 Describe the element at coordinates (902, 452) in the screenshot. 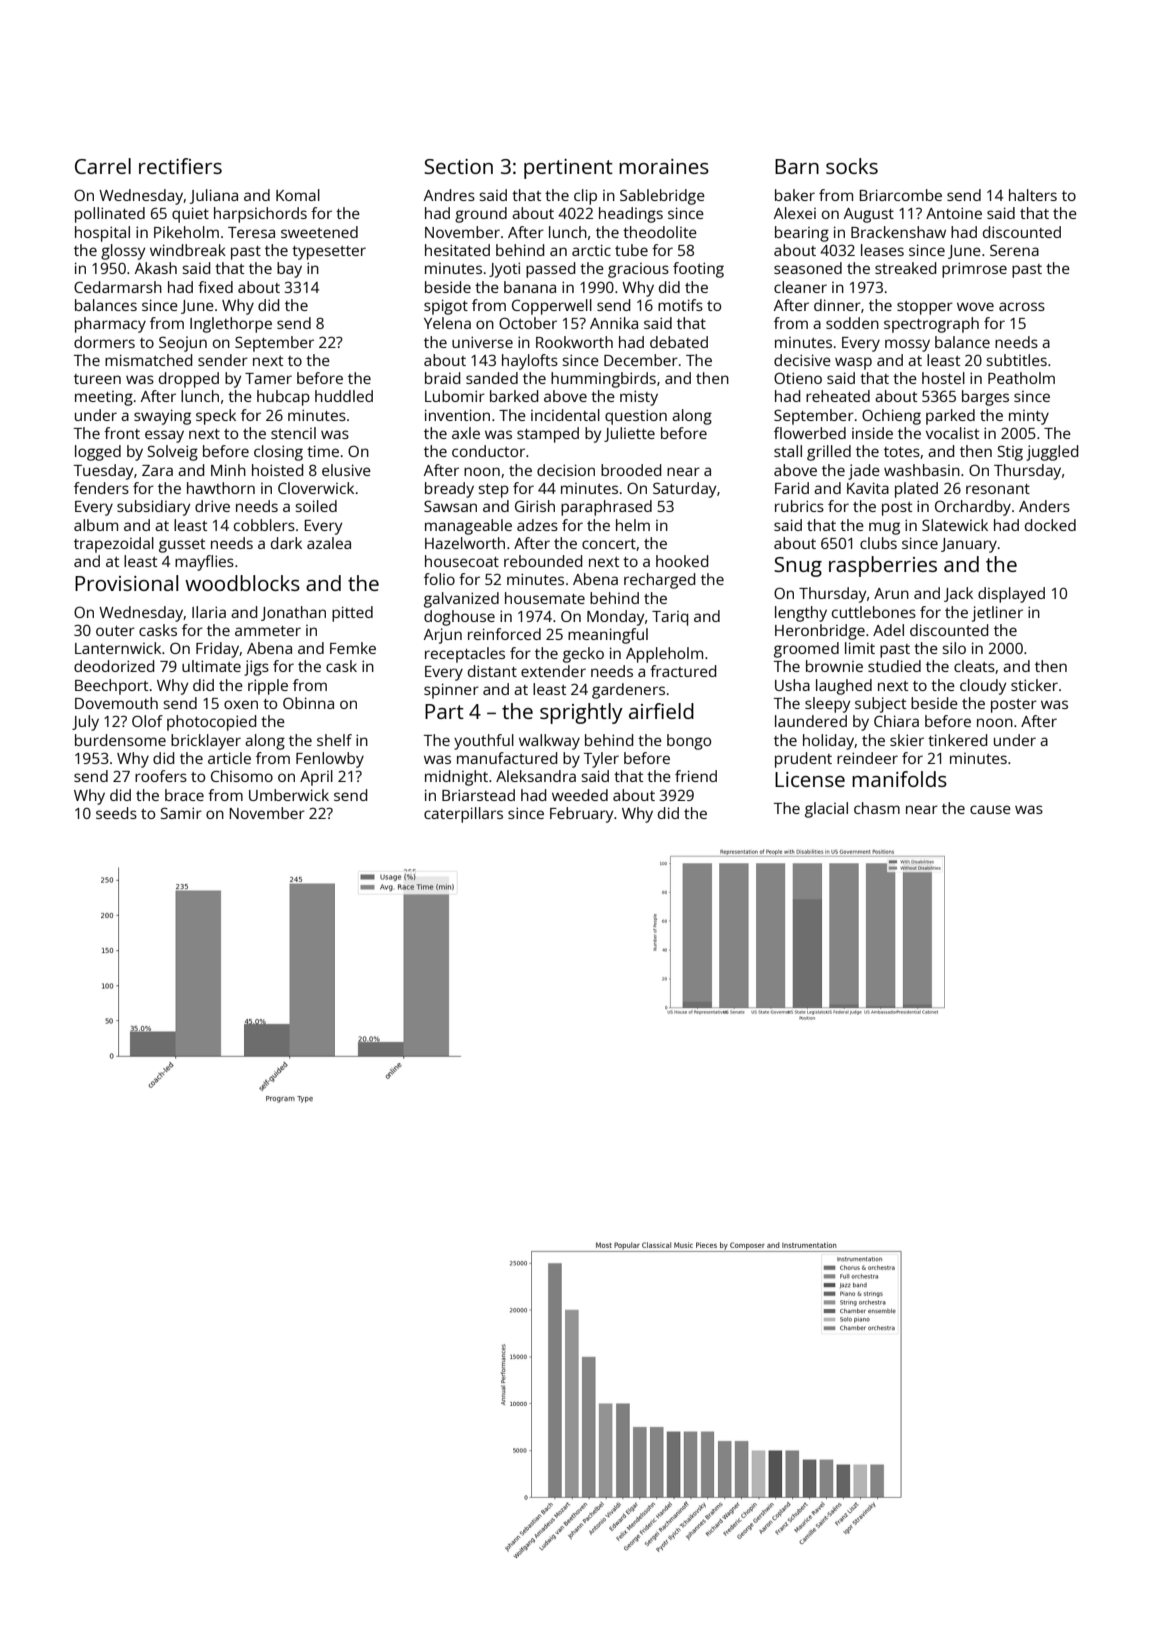

I see `totes` at that location.
